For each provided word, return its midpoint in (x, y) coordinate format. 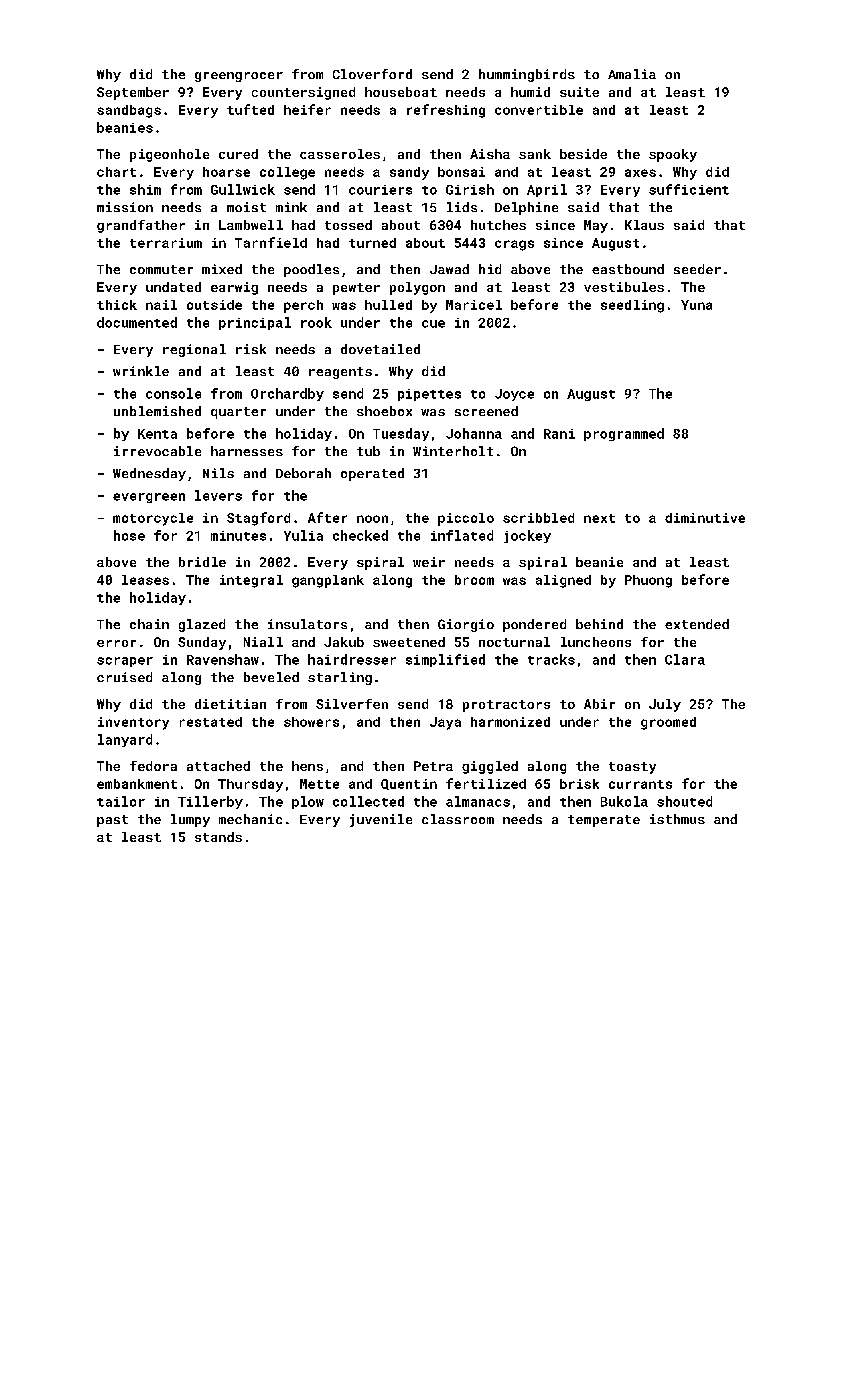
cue (433, 324)
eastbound (628, 269)
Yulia (303, 535)
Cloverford (372, 74)
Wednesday (149, 474)
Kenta (157, 434)
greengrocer (239, 77)
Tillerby (210, 802)
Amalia (632, 74)
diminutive (705, 518)
